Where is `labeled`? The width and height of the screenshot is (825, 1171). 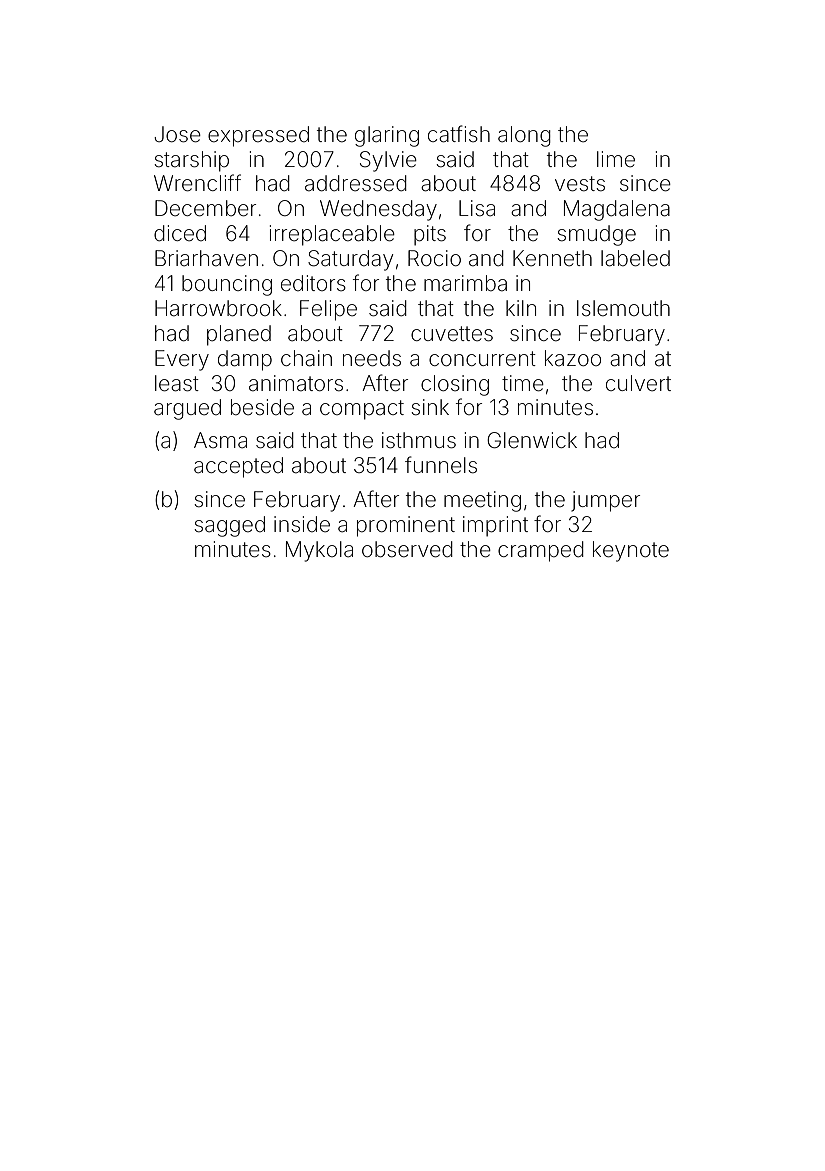
labeled is located at coordinates (635, 258).
